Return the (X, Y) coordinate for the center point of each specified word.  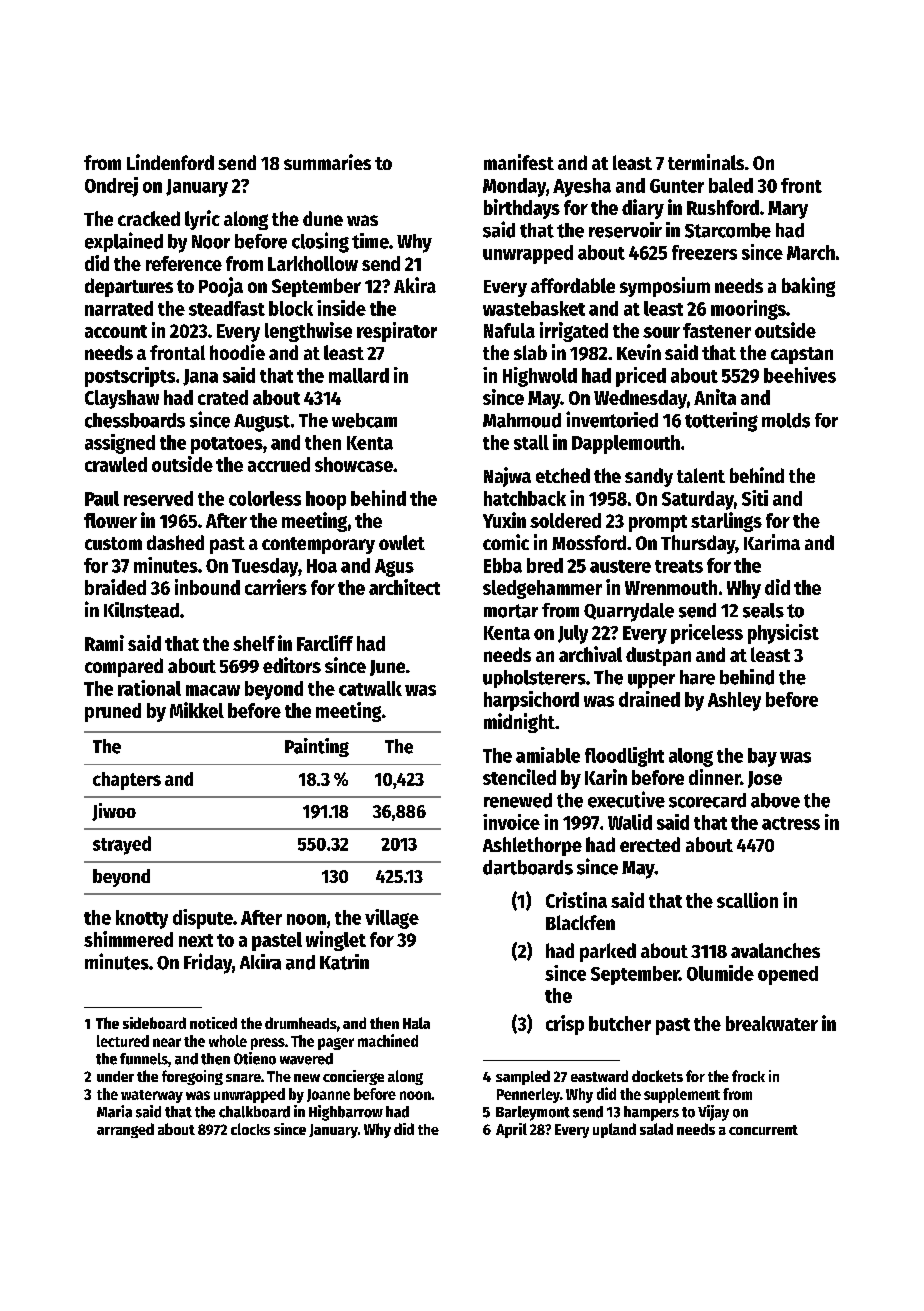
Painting (317, 747)
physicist (783, 634)
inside (341, 308)
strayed (122, 845)
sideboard (154, 1023)
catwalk (370, 688)
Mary (788, 210)
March (811, 252)
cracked (149, 218)
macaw (213, 690)
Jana (200, 377)
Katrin (344, 962)
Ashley (734, 701)
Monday (514, 187)
